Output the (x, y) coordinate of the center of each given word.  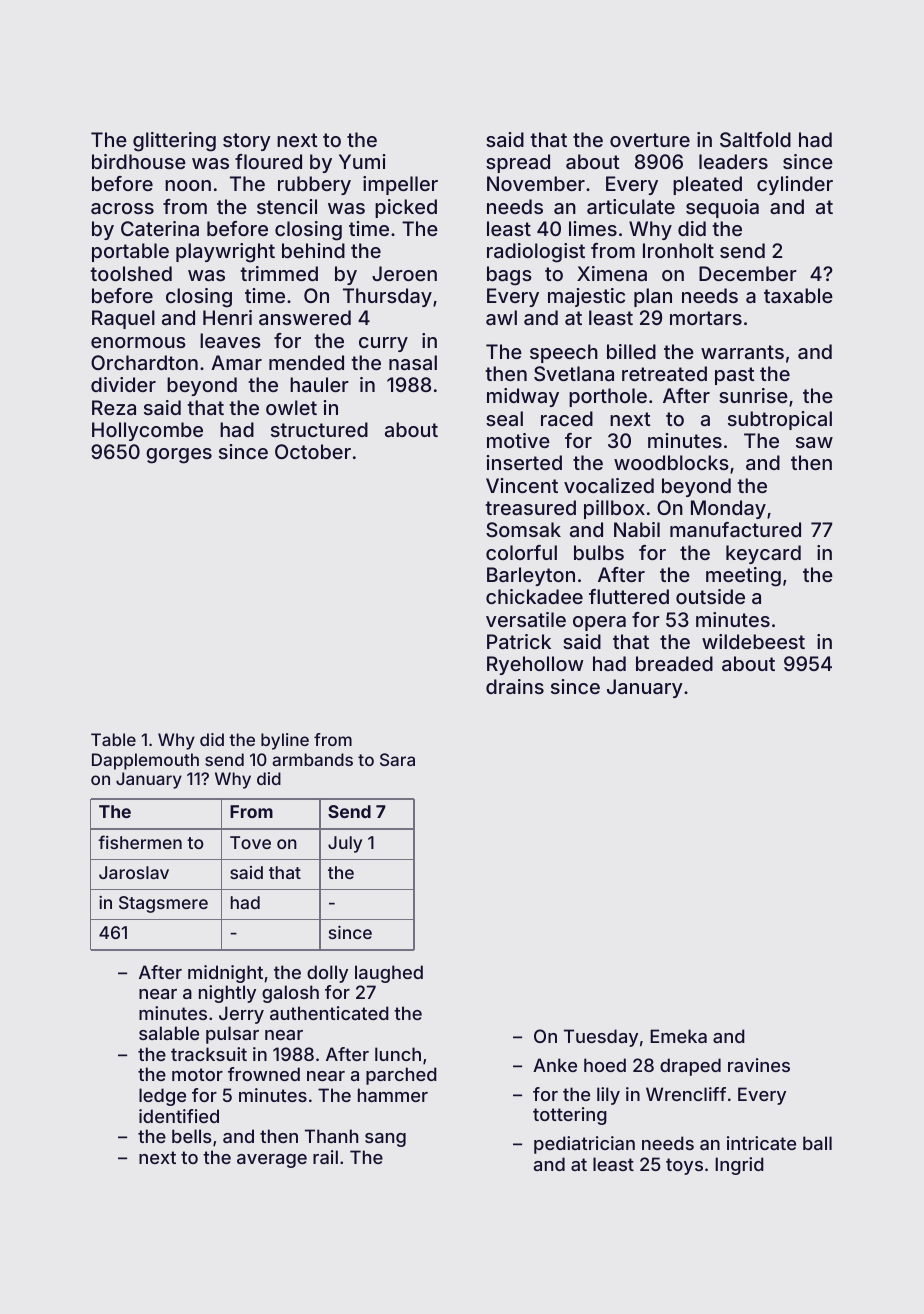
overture (650, 140)
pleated (707, 185)
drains (515, 686)
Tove (250, 842)
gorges (179, 456)
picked (406, 208)
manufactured (735, 529)
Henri (227, 317)
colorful (521, 552)
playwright (225, 253)
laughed (389, 974)
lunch (398, 1054)
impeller (400, 185)
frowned (264, 1074)
